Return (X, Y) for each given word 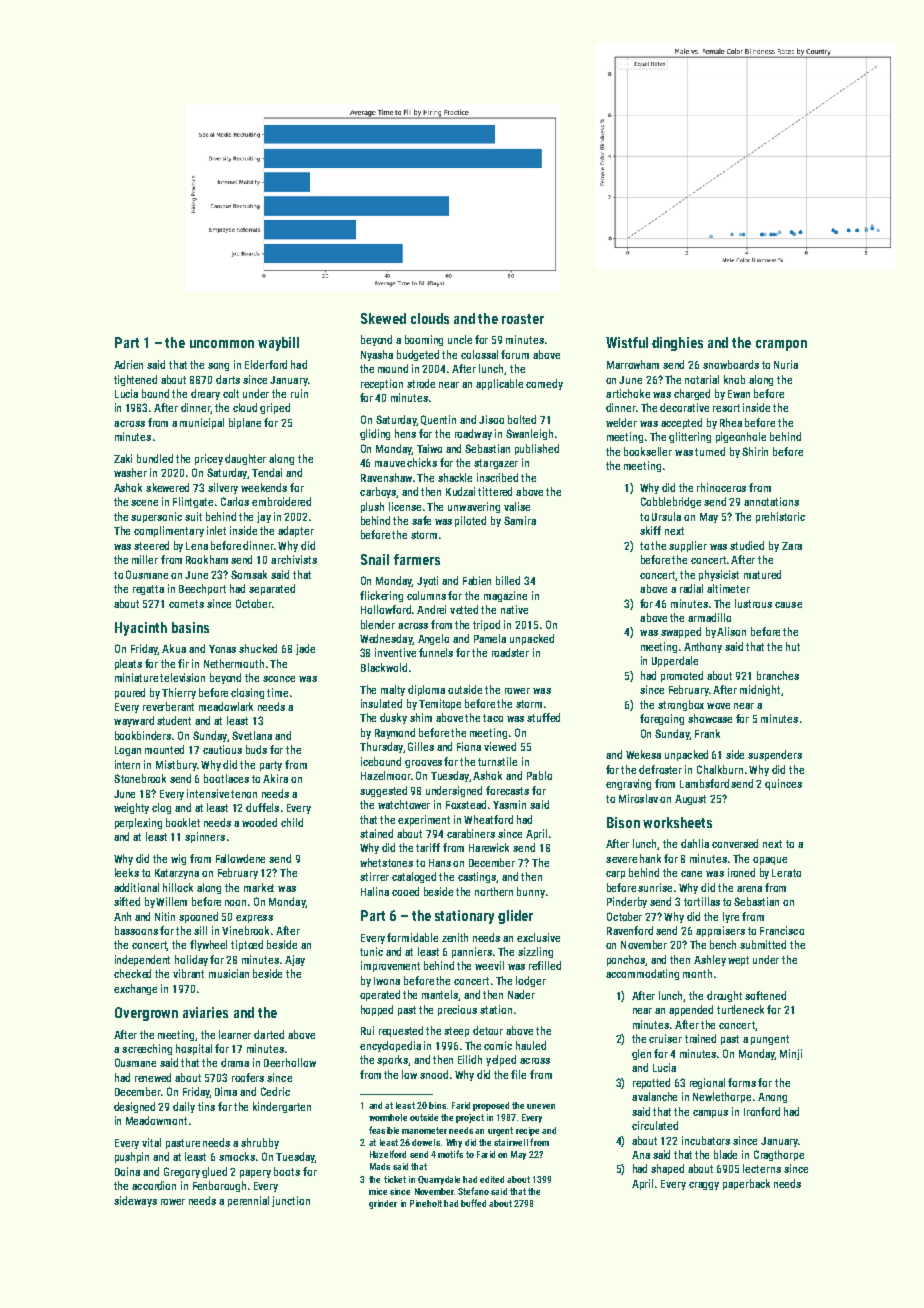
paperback (746, 1184)
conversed (735, 843)
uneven (541, 1106)
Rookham (207, 559)
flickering (381, 596)
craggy (704, 1186)
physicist (719, 575)
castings (477, 877)
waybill (278, 344)
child (292, 822)
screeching (147, 1049)
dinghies (677, 344)
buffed (473, 1203)
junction (291, 1201)
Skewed (383, 318)
